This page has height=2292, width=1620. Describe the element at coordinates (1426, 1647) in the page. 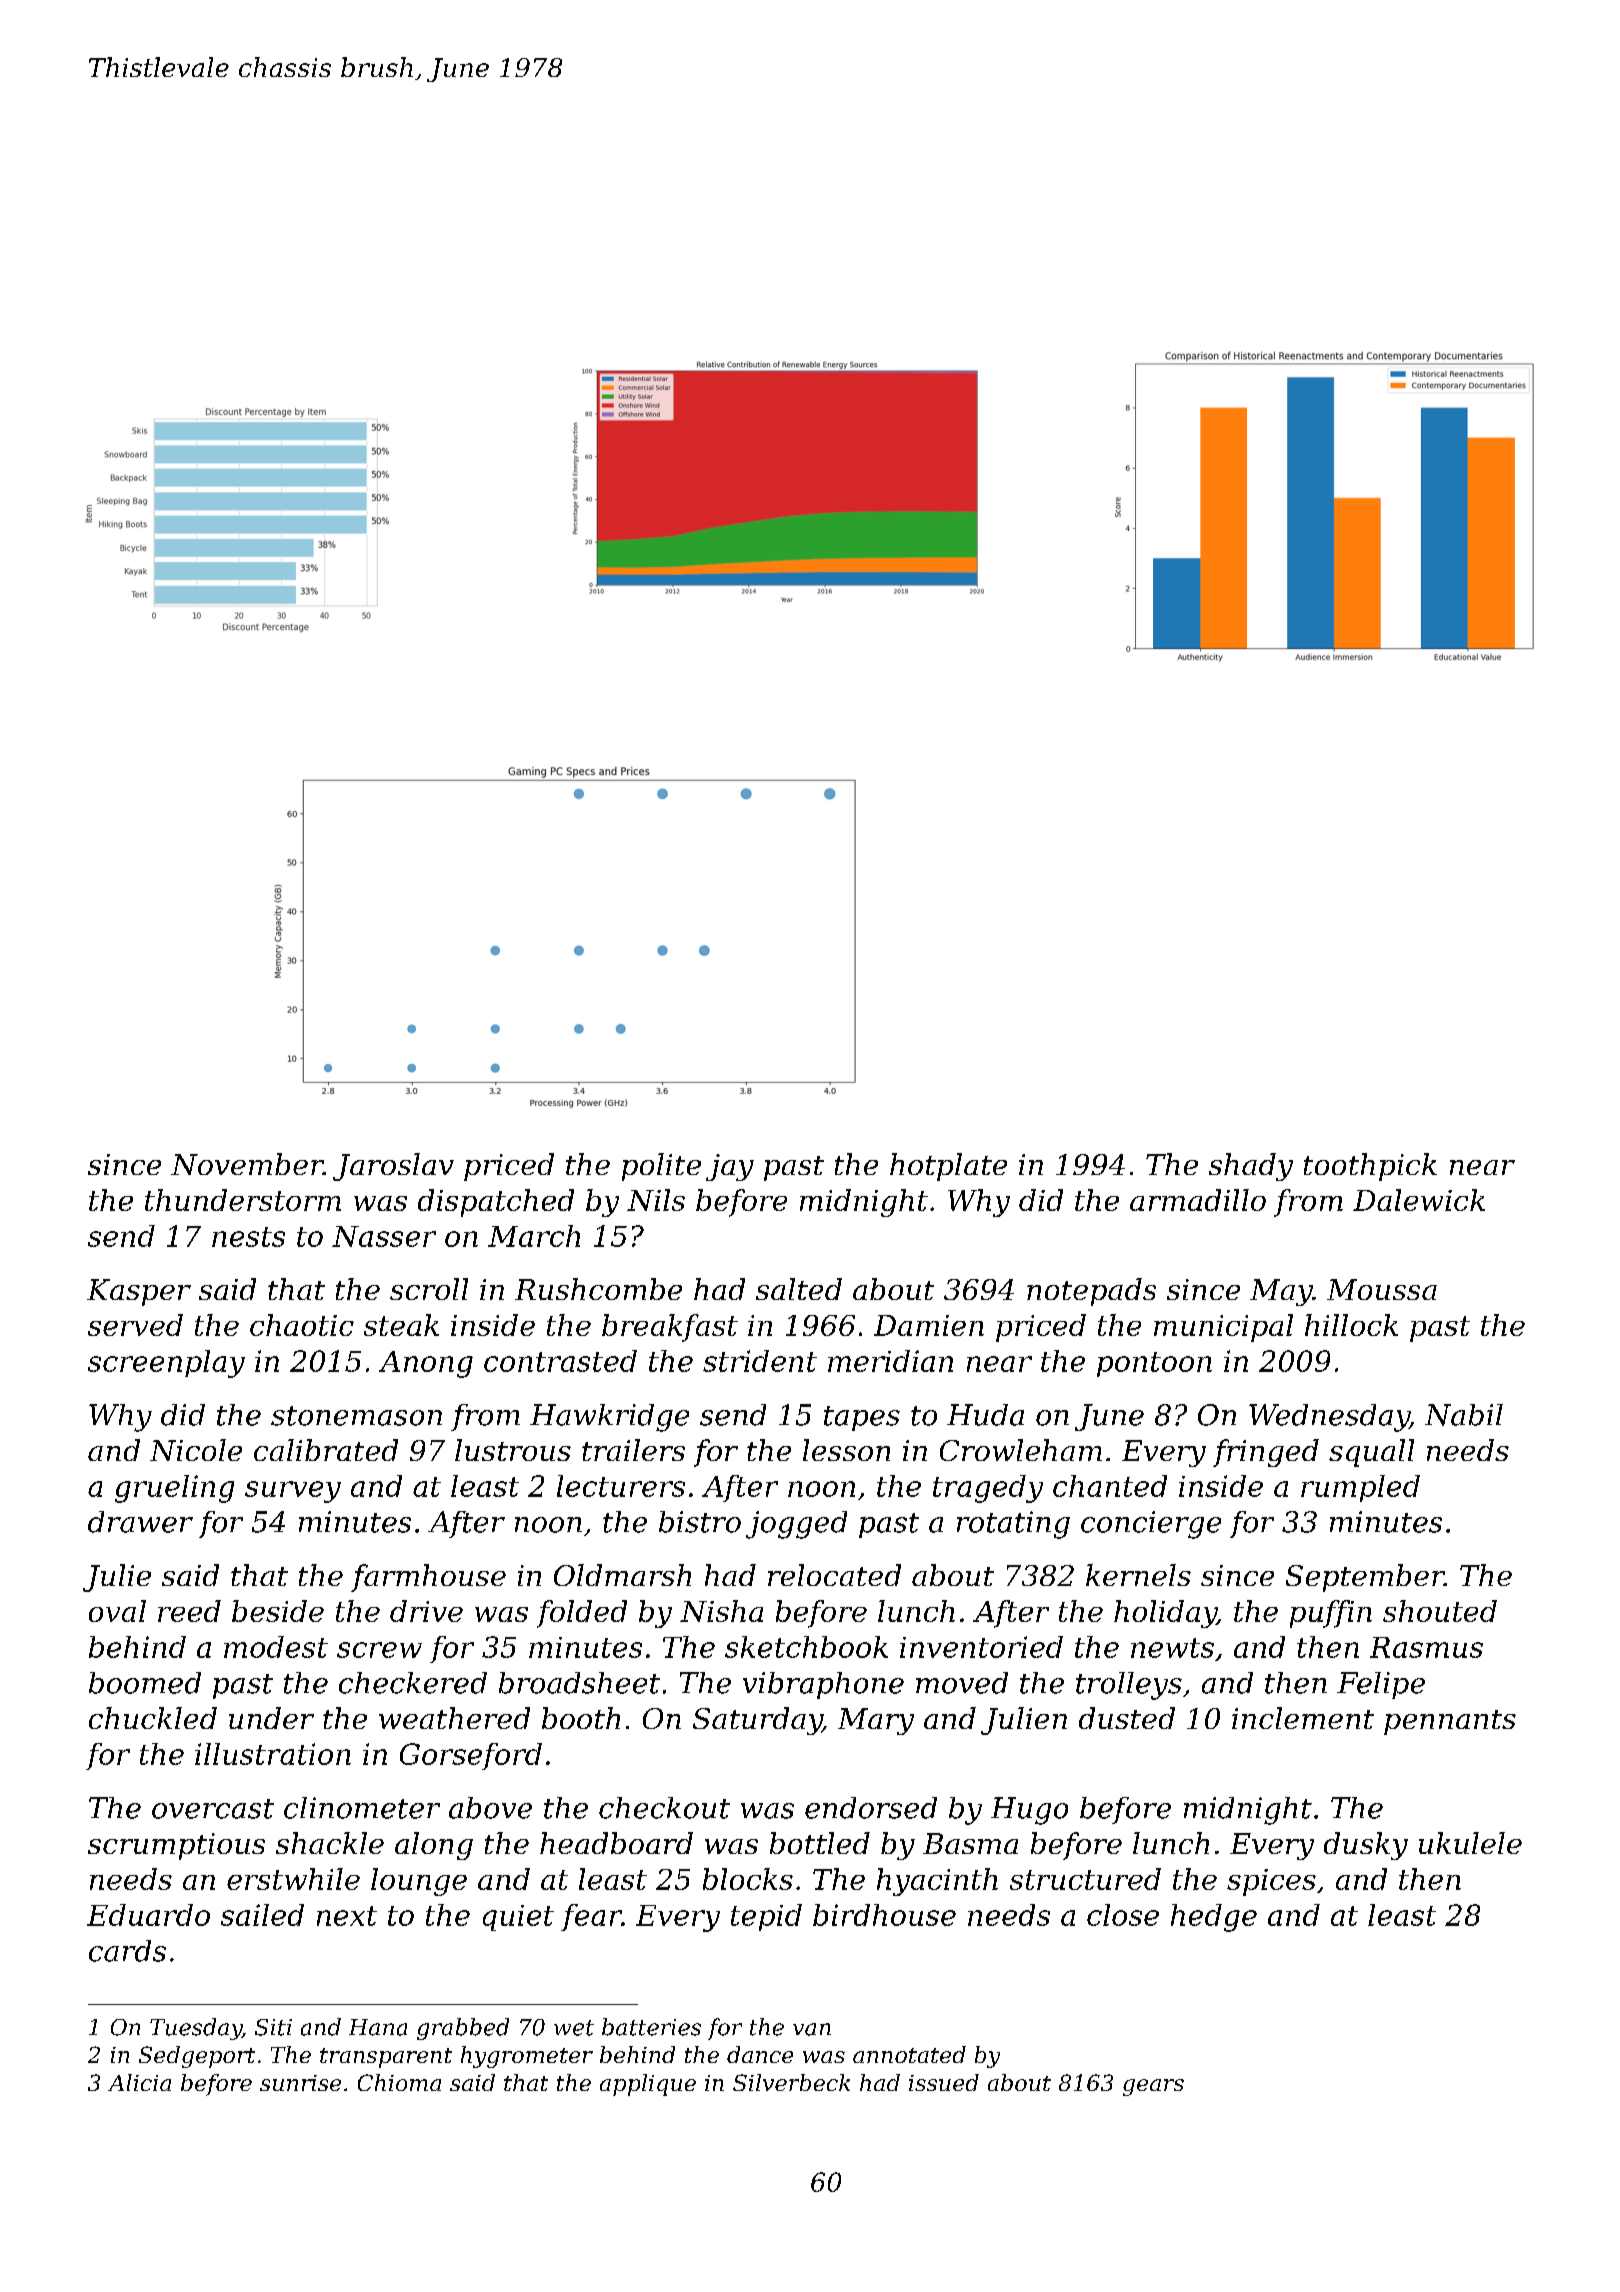

I see `Rasmus` at that location.
